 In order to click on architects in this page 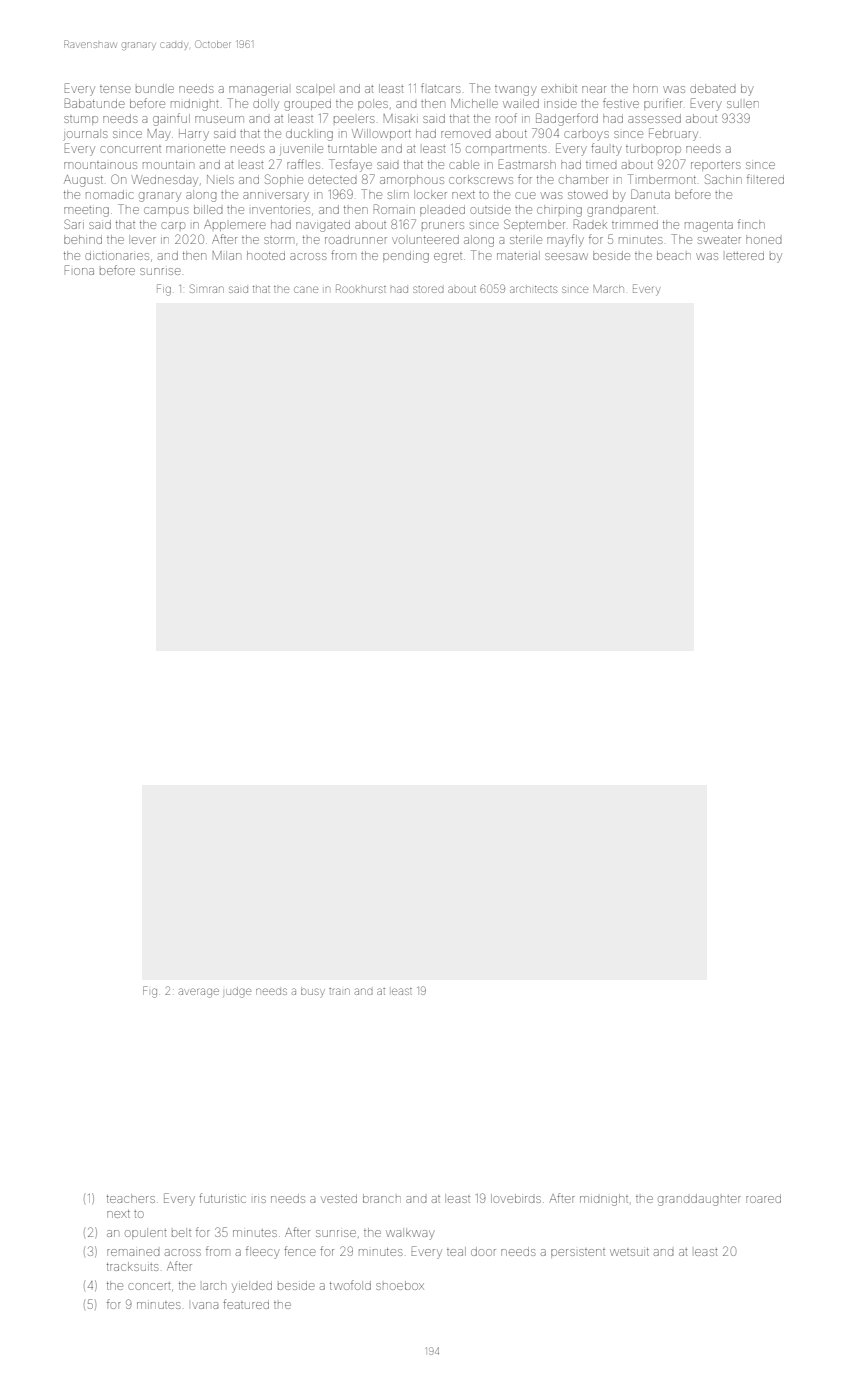, I will do `click(533, 289)`.
